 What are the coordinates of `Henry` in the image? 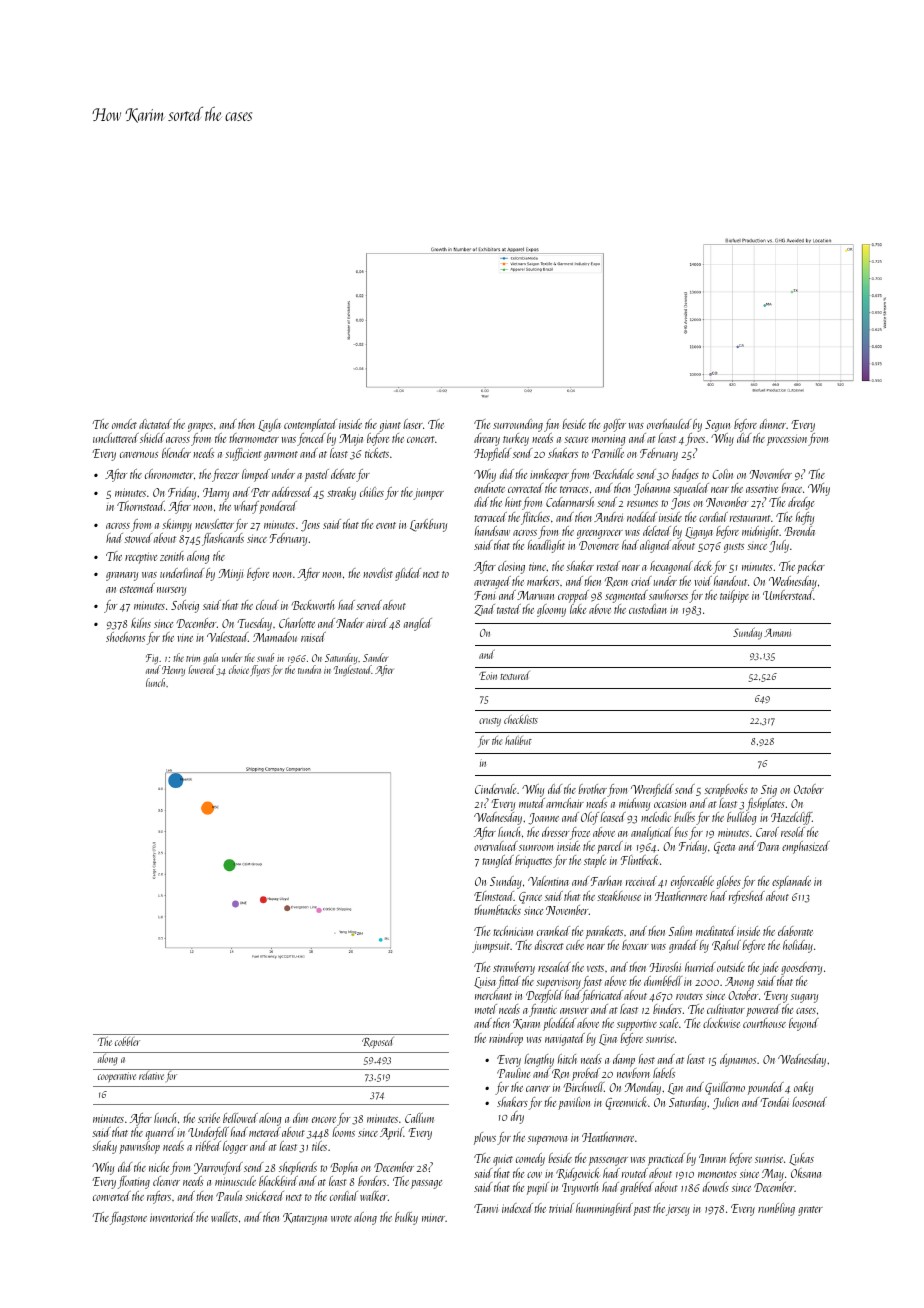 It's located at (173, 671).
